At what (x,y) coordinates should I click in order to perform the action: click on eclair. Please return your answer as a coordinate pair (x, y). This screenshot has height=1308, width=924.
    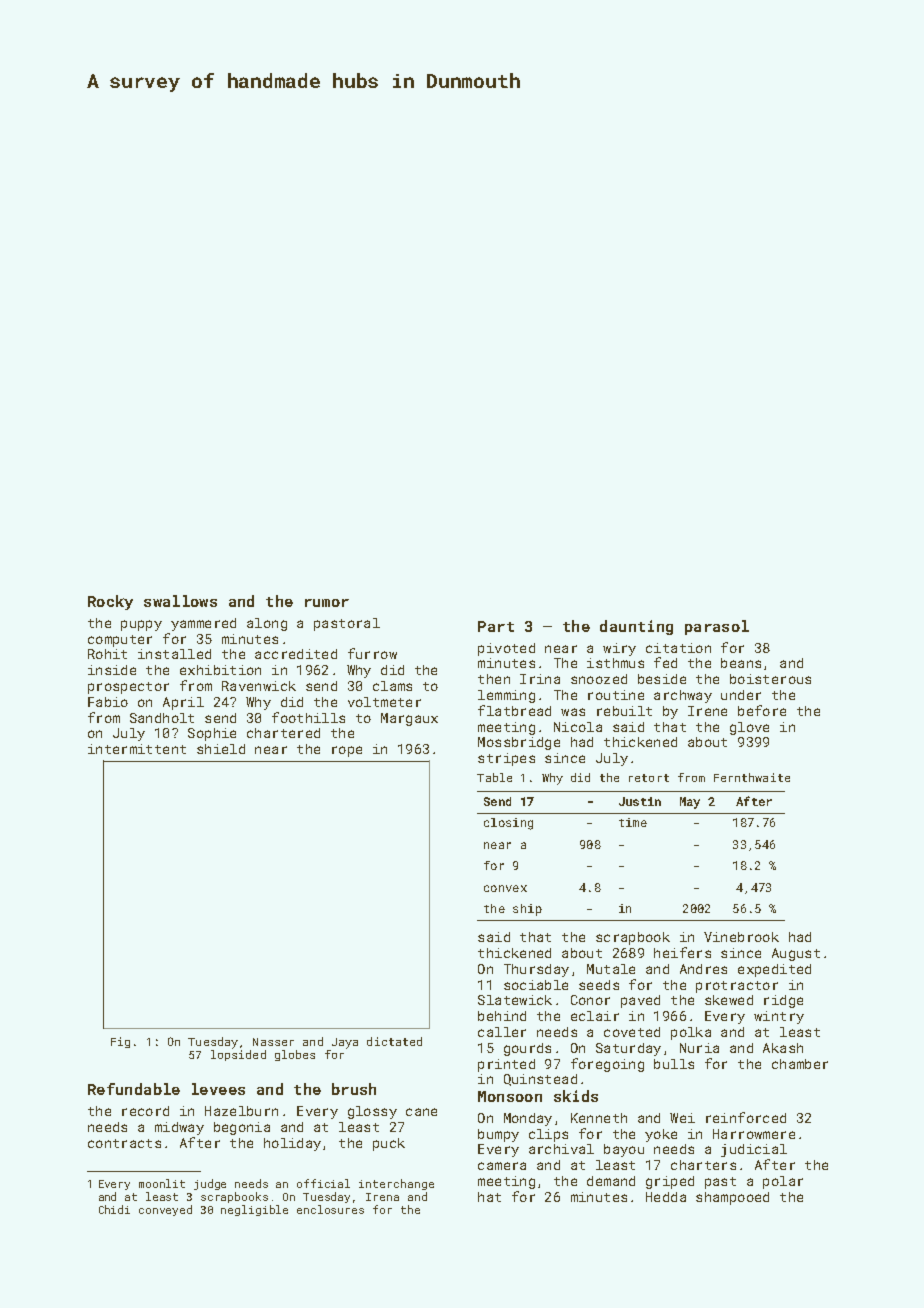
    Looking at the image, I should click on (595, 1016).
